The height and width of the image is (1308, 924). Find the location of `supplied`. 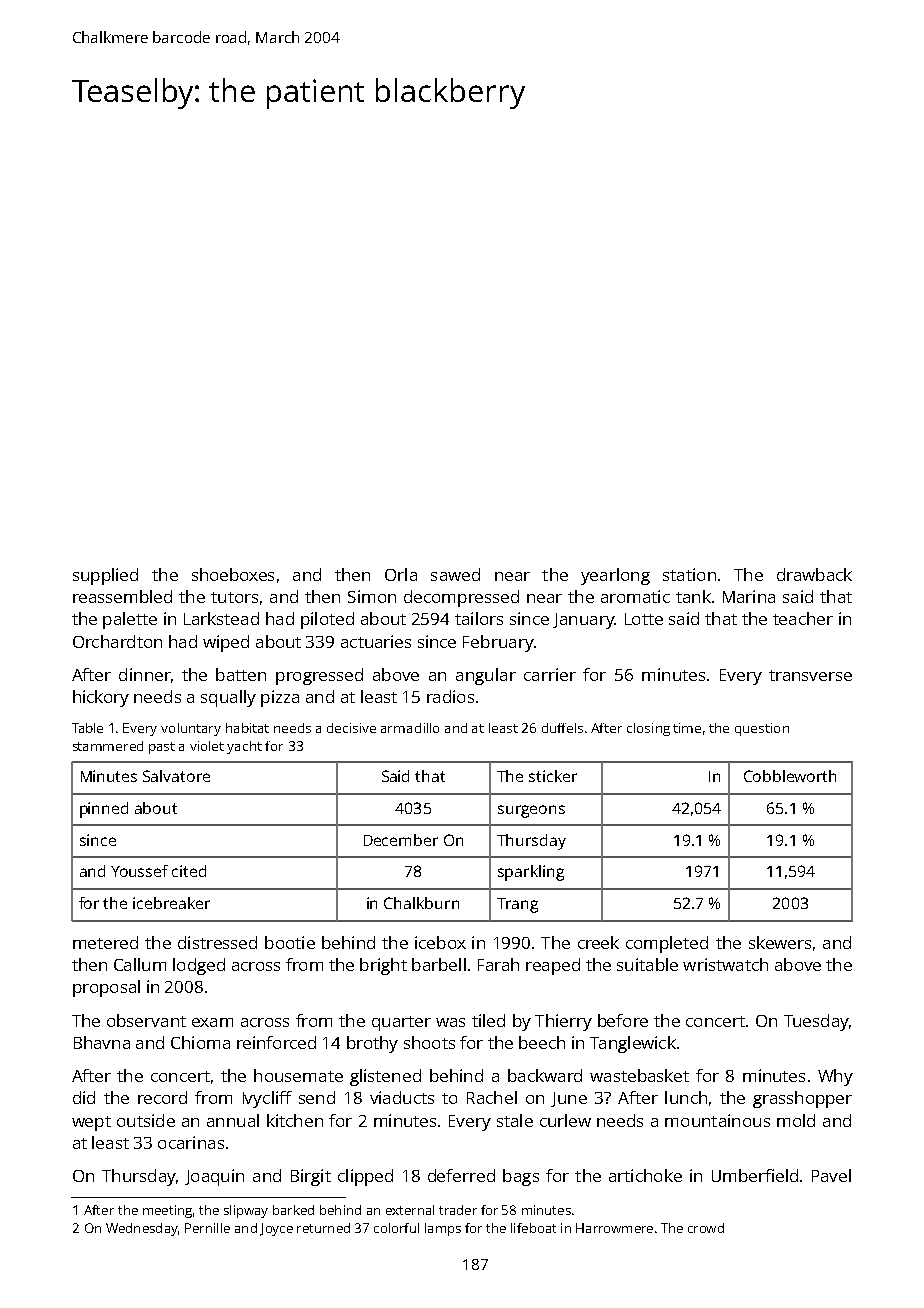

supplied is located at coordinates (105, 576).
